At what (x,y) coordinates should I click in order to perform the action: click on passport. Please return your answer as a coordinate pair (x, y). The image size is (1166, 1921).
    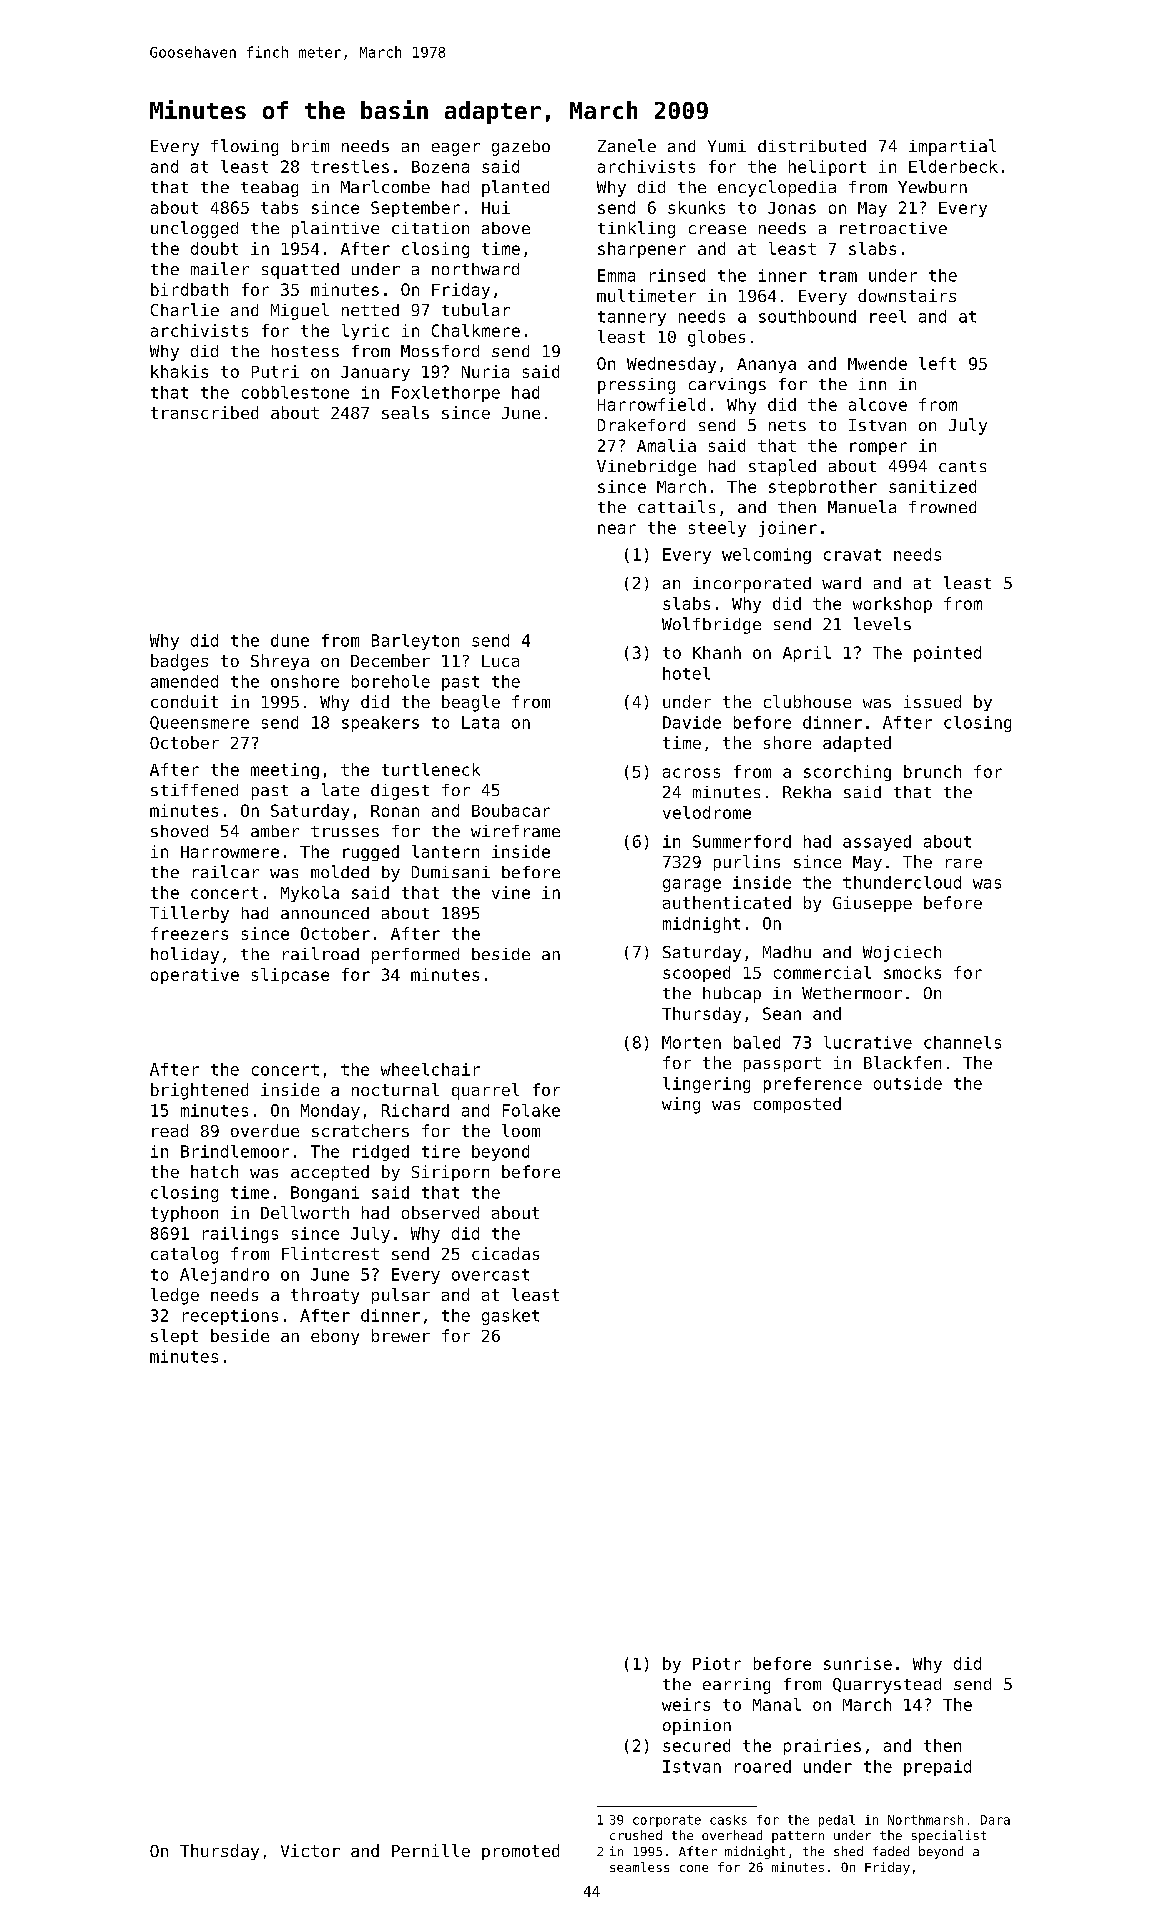
    Looking at the image, I should click on (782, 1064).
